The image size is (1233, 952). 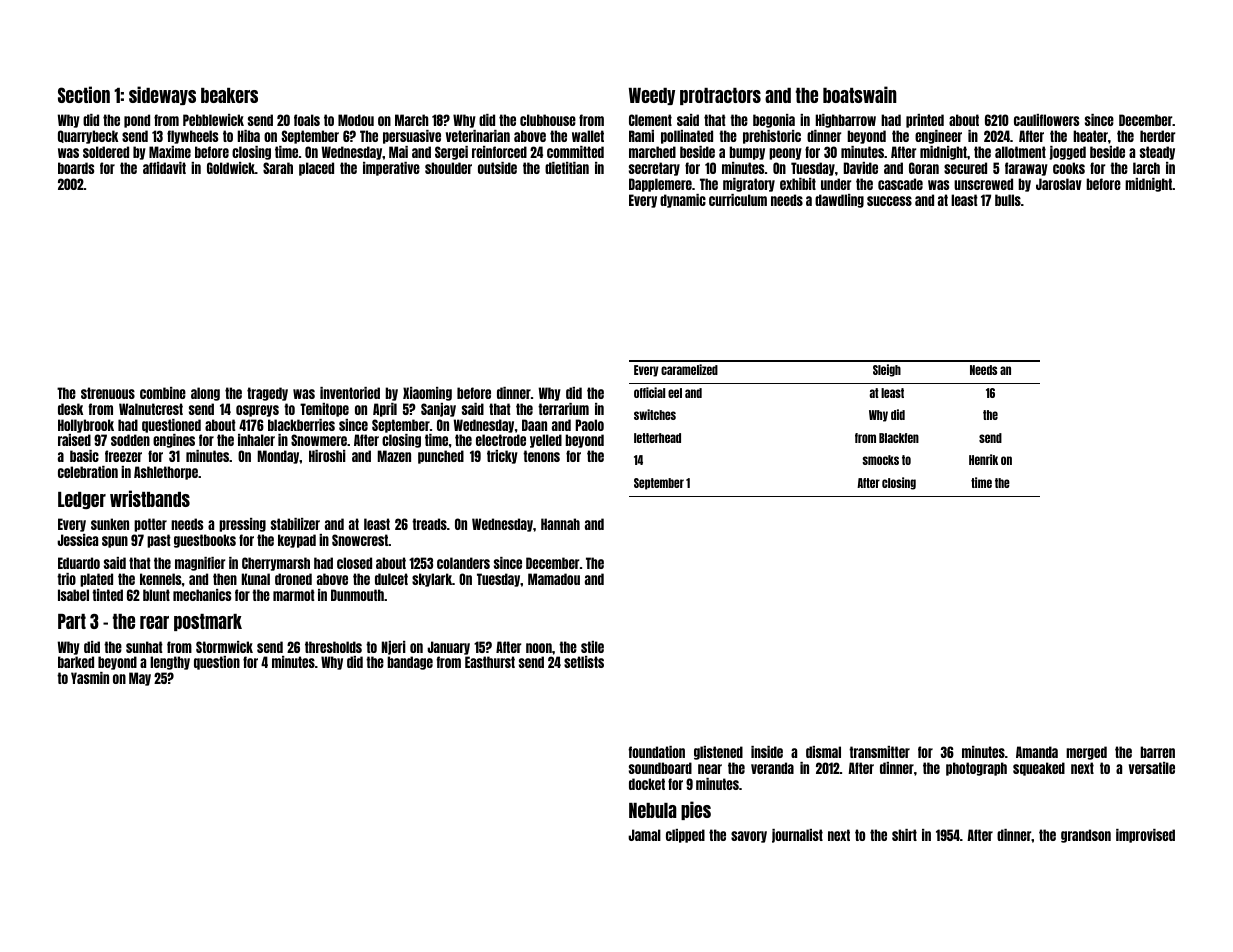 What do you see at coordinates (720, 96) in the screenshot?
I see `protractors` at bounding box center [720, 96].
